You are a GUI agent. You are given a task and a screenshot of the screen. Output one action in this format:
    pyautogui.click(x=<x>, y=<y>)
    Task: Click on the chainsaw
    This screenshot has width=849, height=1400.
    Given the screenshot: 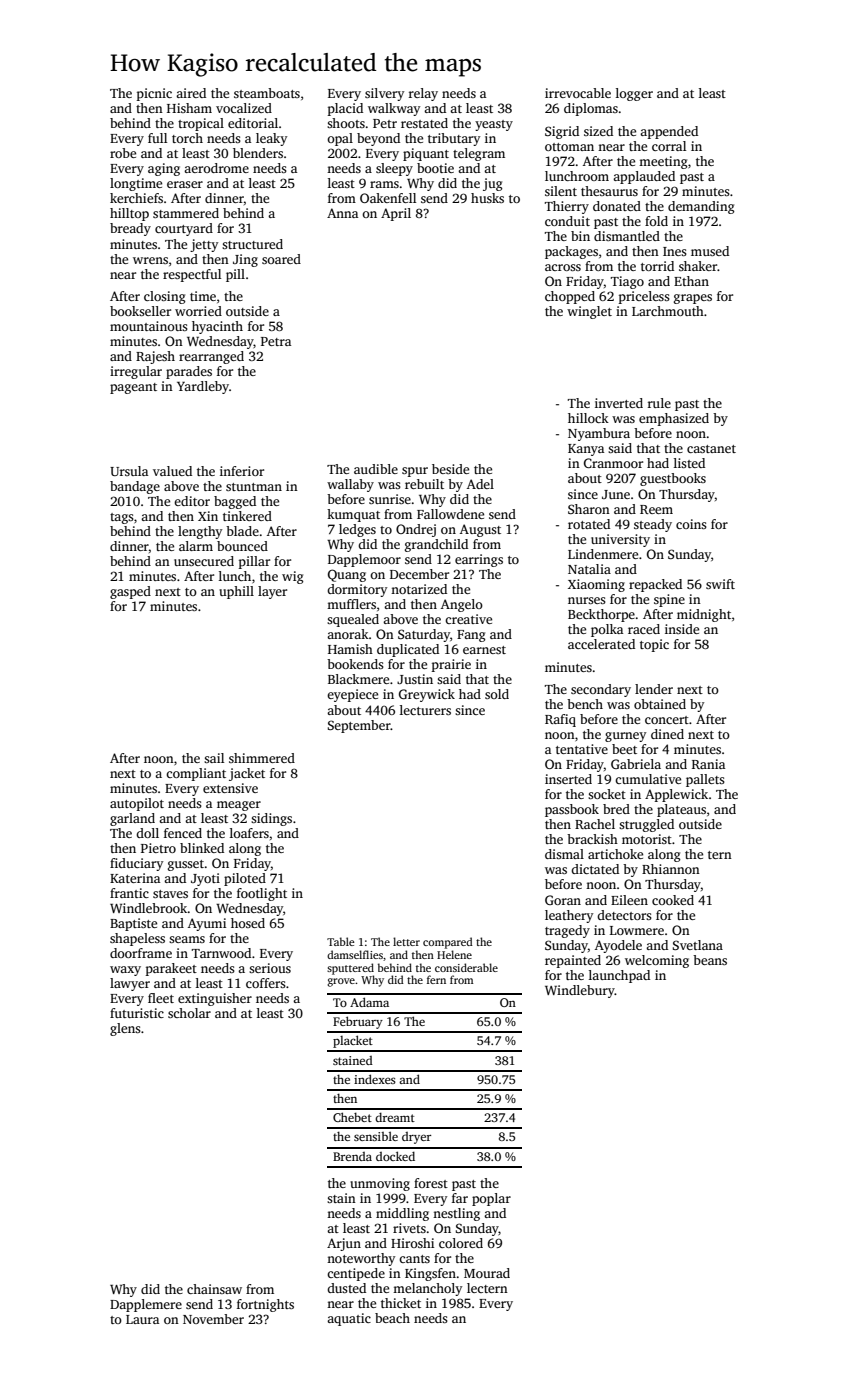 What is the action you would take?
    pyautogui.click(x=214, y=1289)
